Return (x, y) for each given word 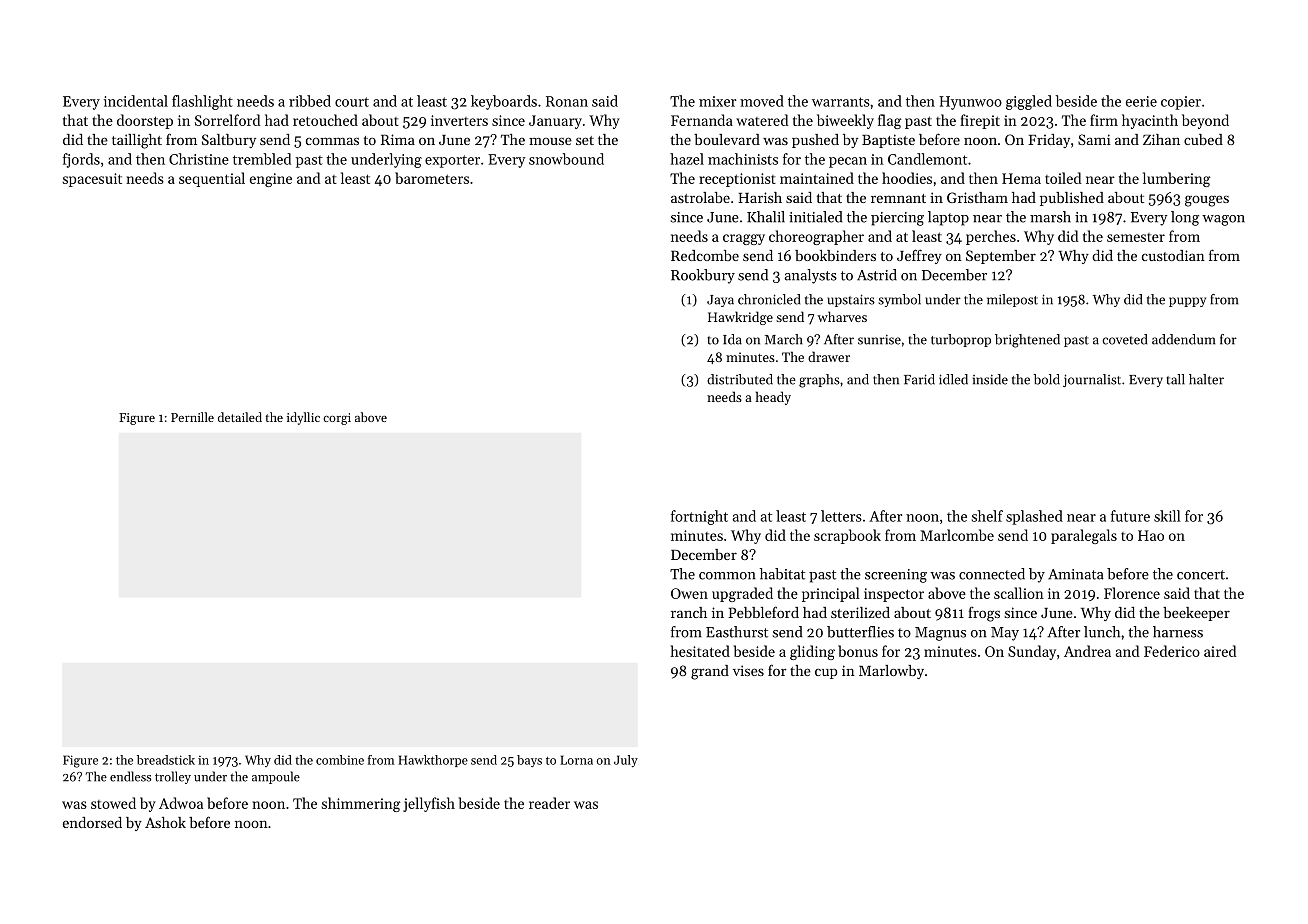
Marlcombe (957, 535)
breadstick (166, 760)
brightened (1027, 341)
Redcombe (705, 255)
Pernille (192, 417)
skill (1167, 516)
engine (271, 180)
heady (773, 398)
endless (130, 776)
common (727, 576)
